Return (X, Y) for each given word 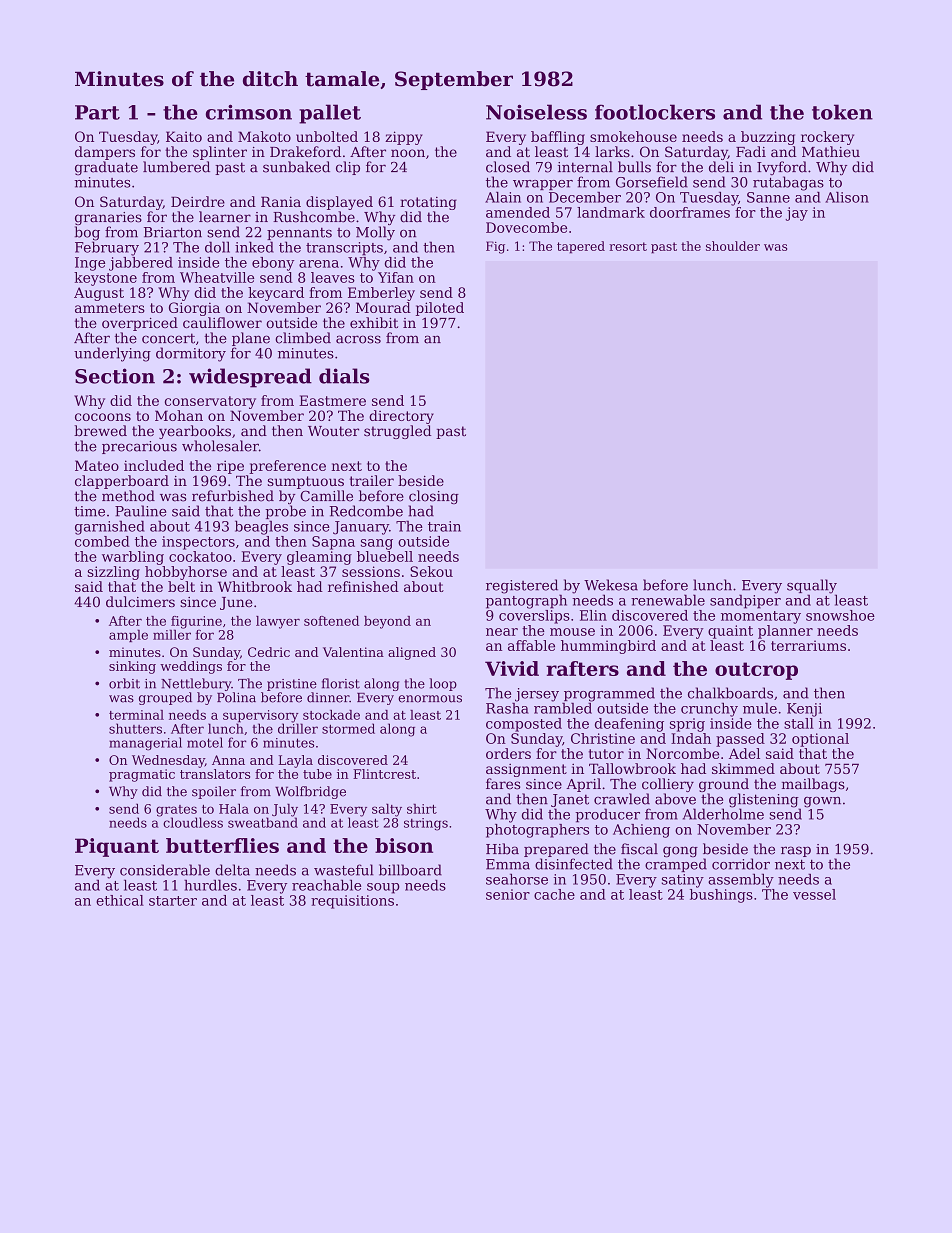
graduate (106, 168)
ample (128, 635)
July (285, 810)
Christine (603, 738)
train (444, 526)
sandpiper (745, 601)
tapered (581, 247)
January (361, 528)
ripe (230, 467)
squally (812, 586)
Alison (847, 197)
